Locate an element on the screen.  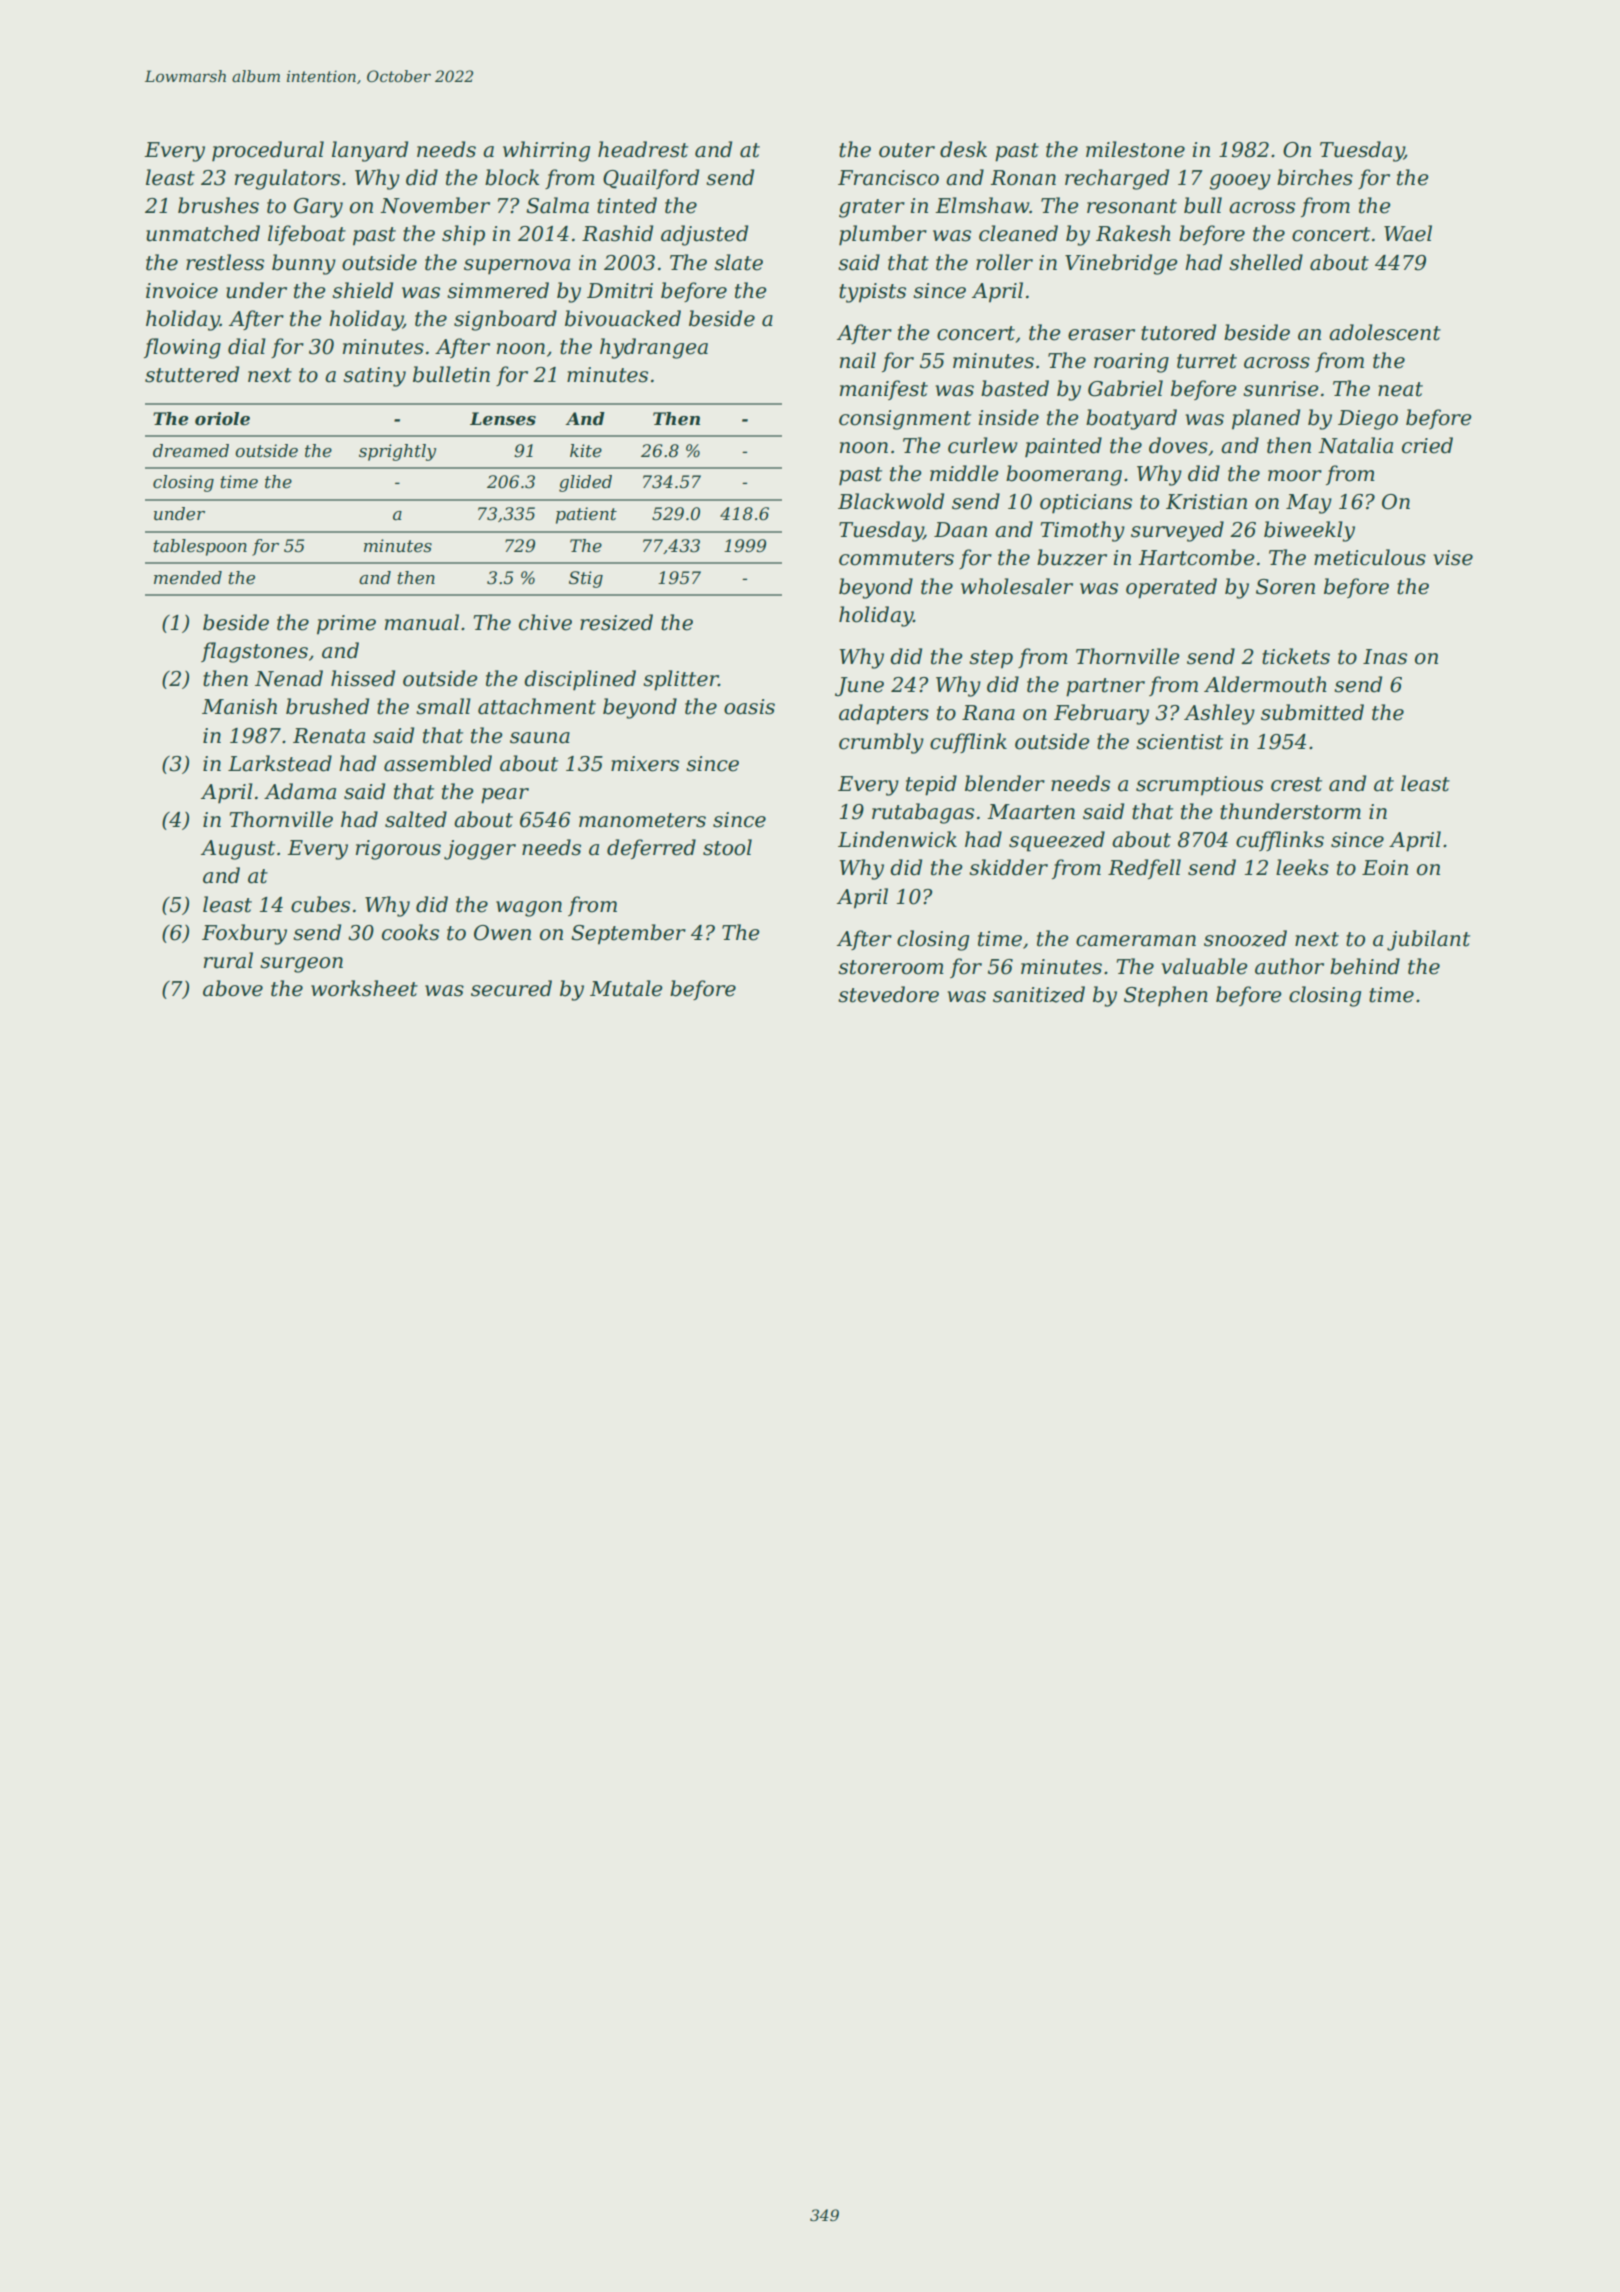
deferred is located at coordinates (651, 849).
